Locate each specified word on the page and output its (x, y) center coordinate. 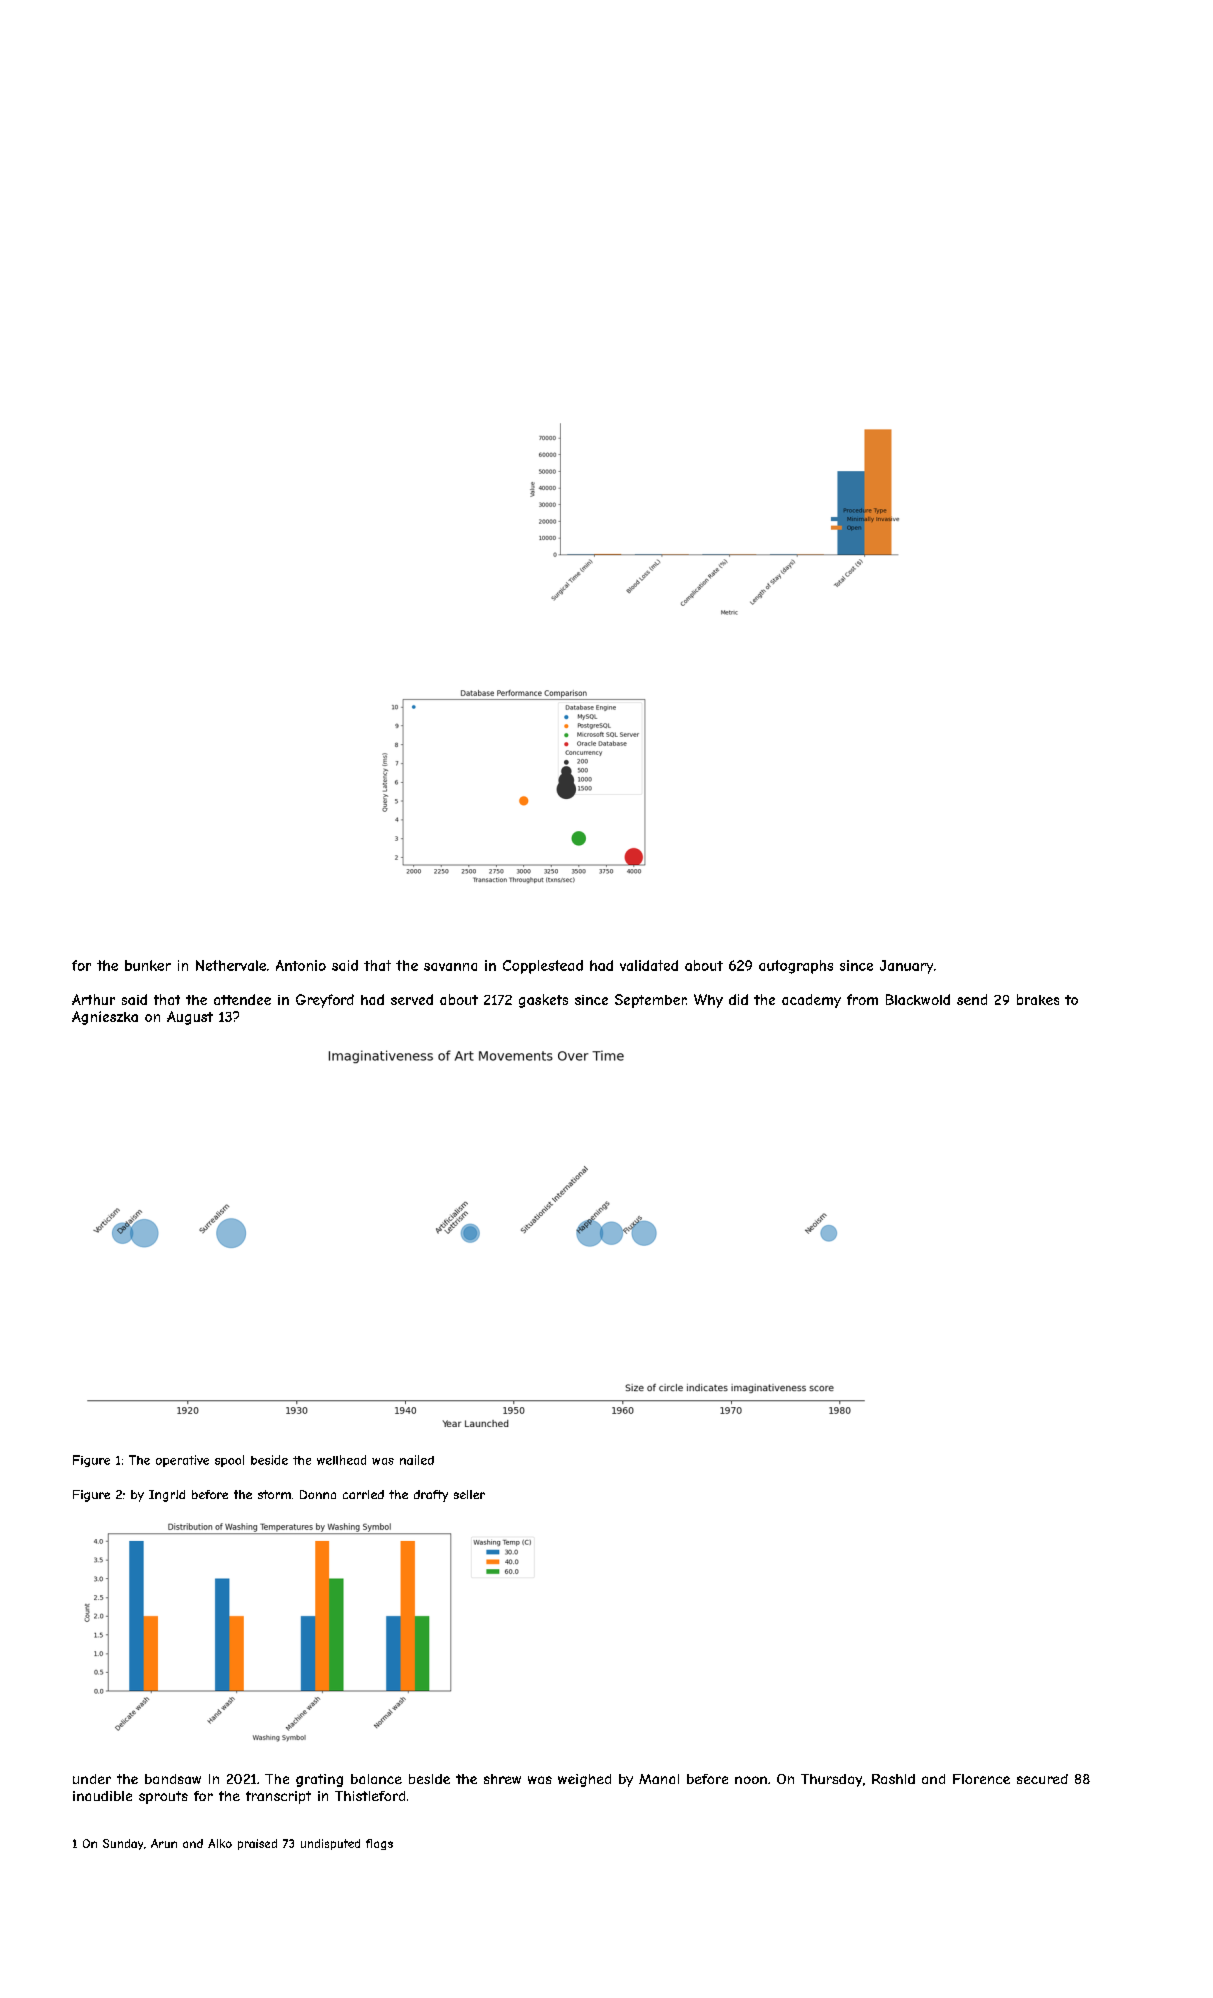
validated (649, 965)
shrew (502, 1779)
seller (469, 1494)
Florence (981, 1779)
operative (182, 1461)
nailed (417, 1460)
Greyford (325, 1001)
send (972, 999)
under (92, 1779)
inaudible (102, 1796)
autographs (796, 967)
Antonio (301, 965)
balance (376, 1779)
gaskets (543, 1001)
